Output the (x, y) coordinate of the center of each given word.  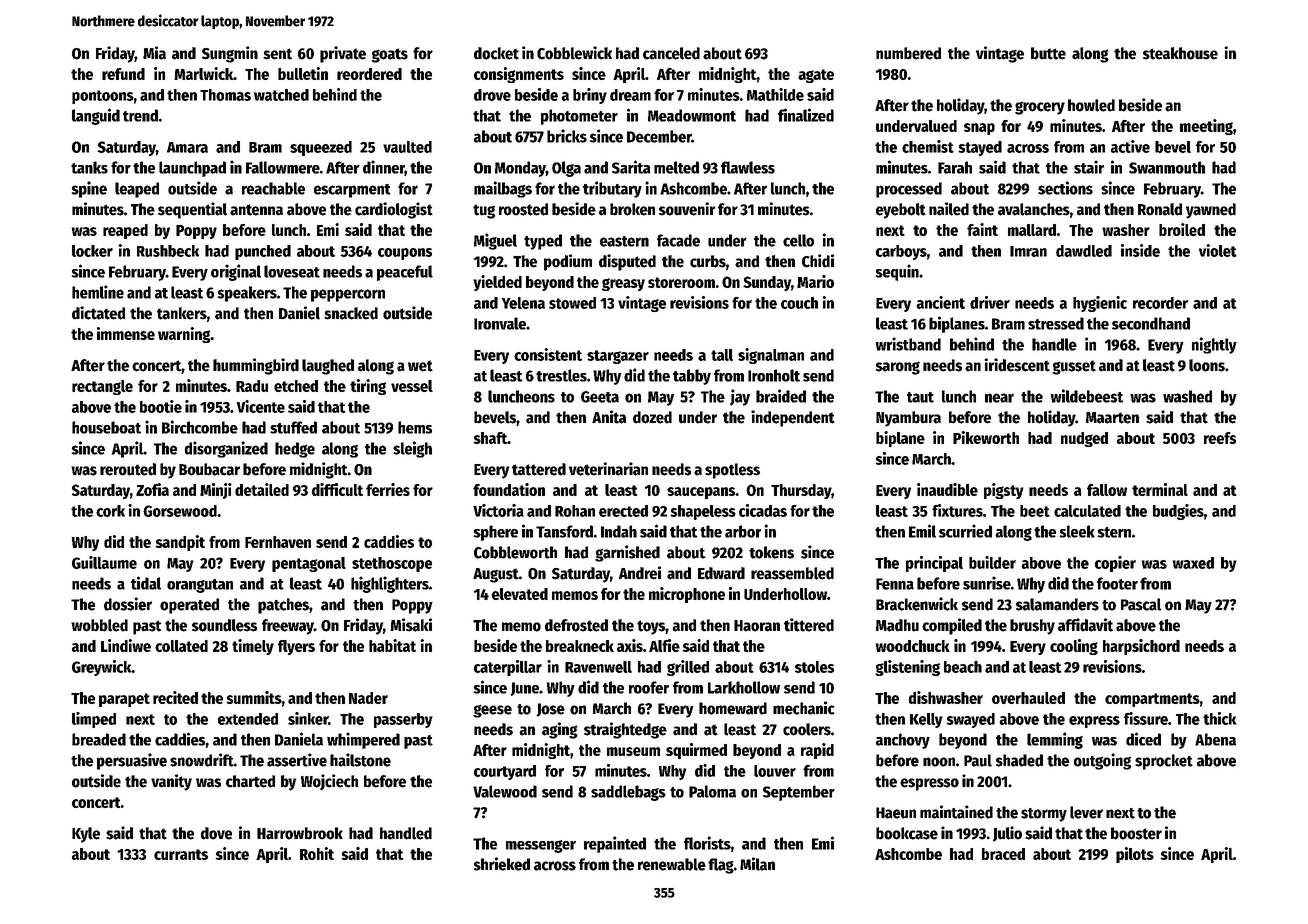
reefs (1220, 438)
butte (1048, 53)
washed (1187, 396)
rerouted (128, 469)
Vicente (260, 406)
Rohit (317, 853)
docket (496, 53)
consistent (548, 354)
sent (277, 54)
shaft (490, 438)
